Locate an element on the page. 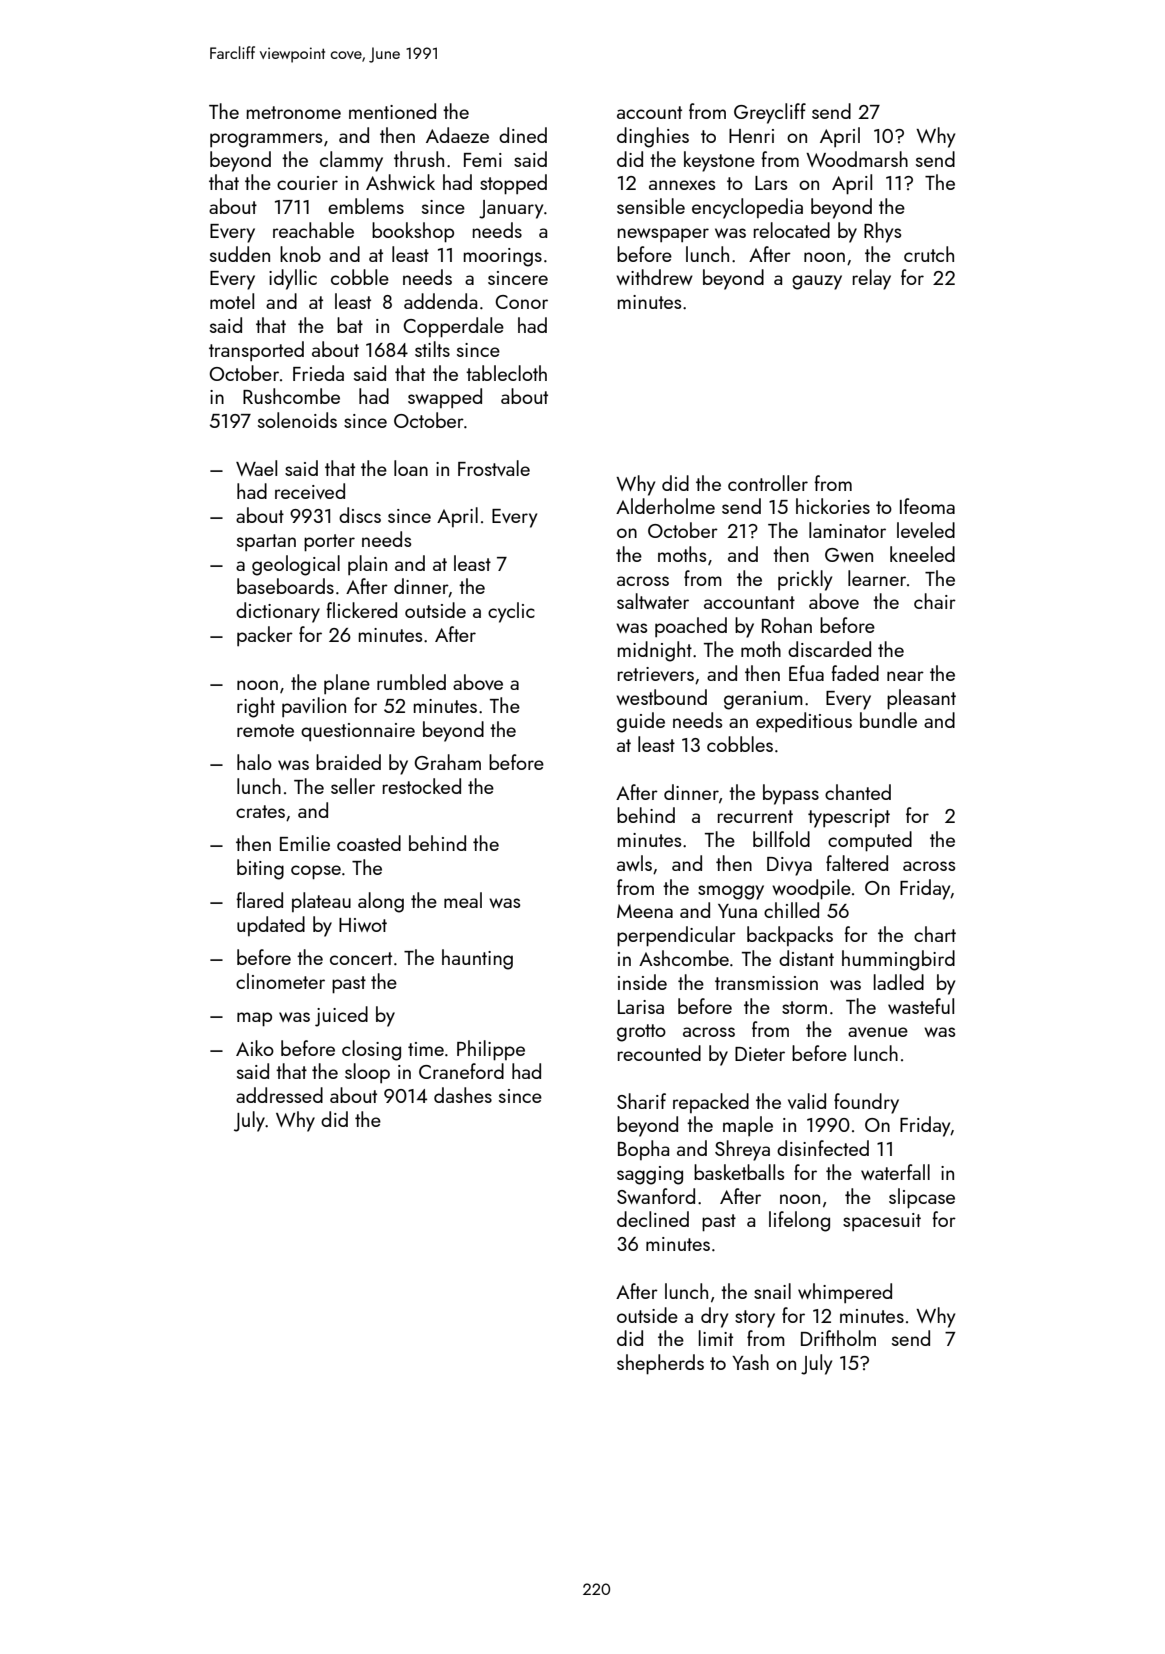 The width and height of the page is (1165, 1654). shepherds is located at coordinates (660, 1364).
